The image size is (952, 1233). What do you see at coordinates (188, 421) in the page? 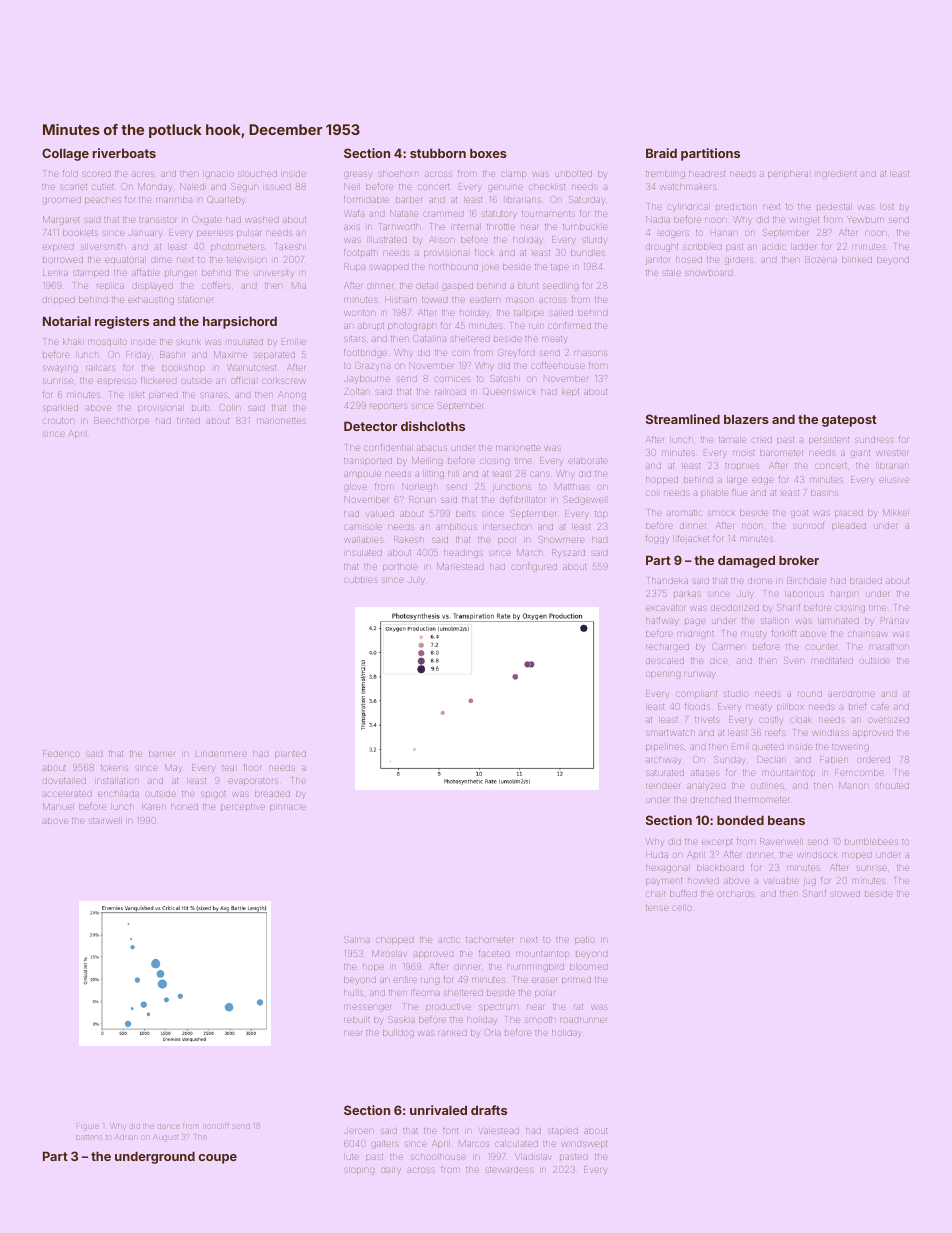
I see `tinted` at bounding box center [188, 421].
